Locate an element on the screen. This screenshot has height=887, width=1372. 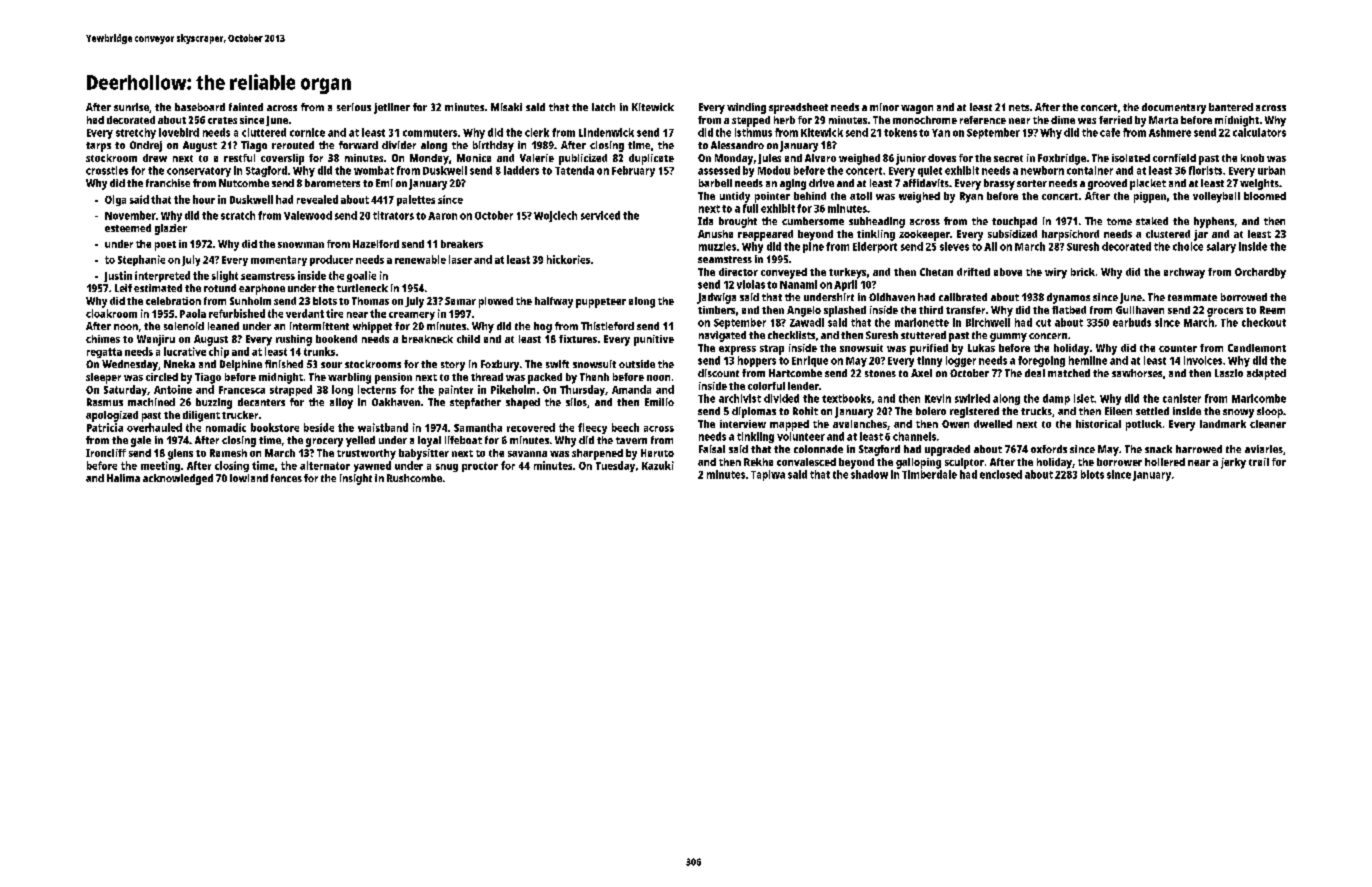
conveyed is located at coordinates (784, 273).
